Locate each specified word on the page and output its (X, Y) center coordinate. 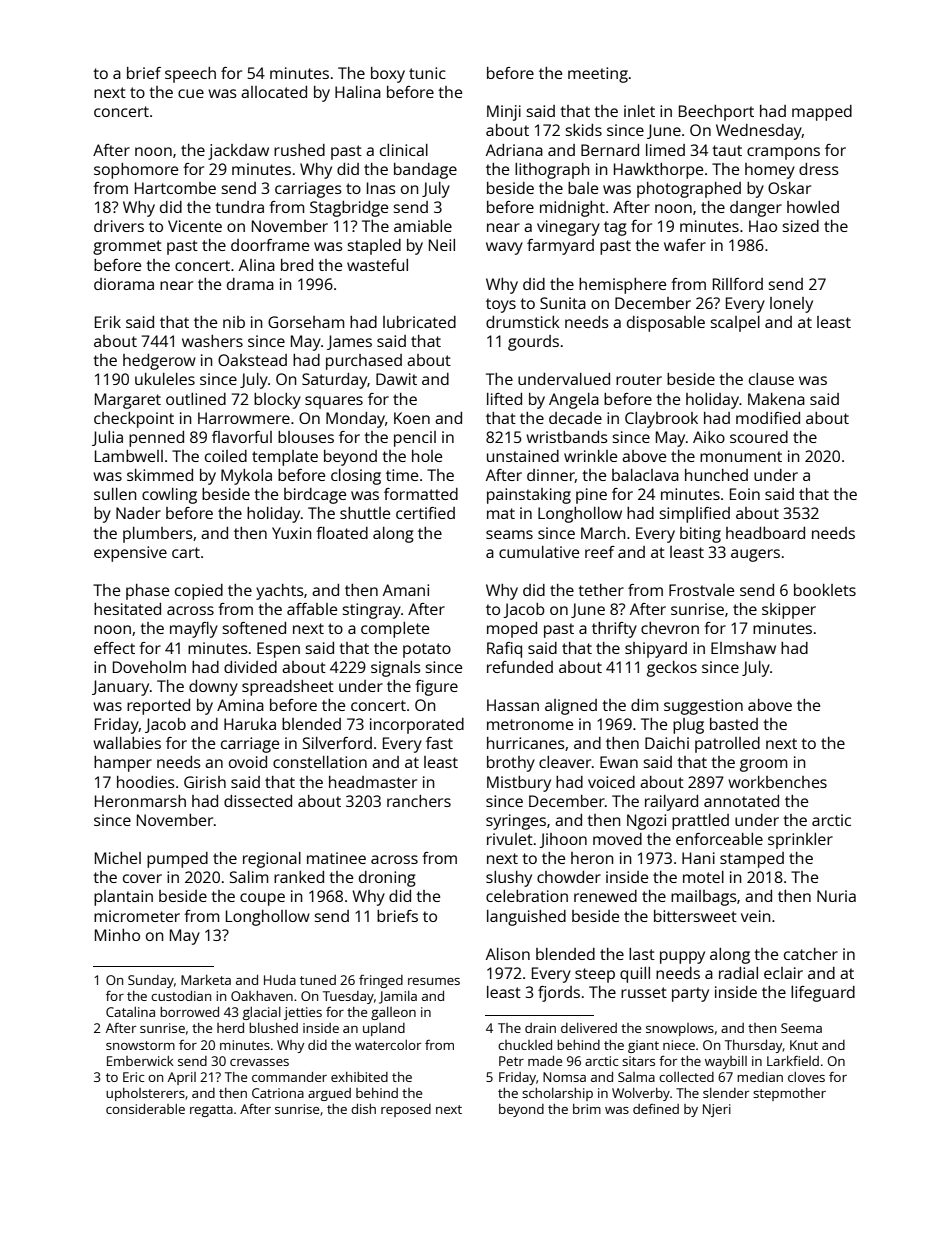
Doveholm (149, 667)
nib (234, 322)
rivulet (510, 839)
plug (688, 726)
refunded (520, 667)
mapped (822, 113)
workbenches (777, 782)
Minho (117, 935)
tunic (427, 73)
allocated (274, 92)
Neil (442, 245)
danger (756, 209)
